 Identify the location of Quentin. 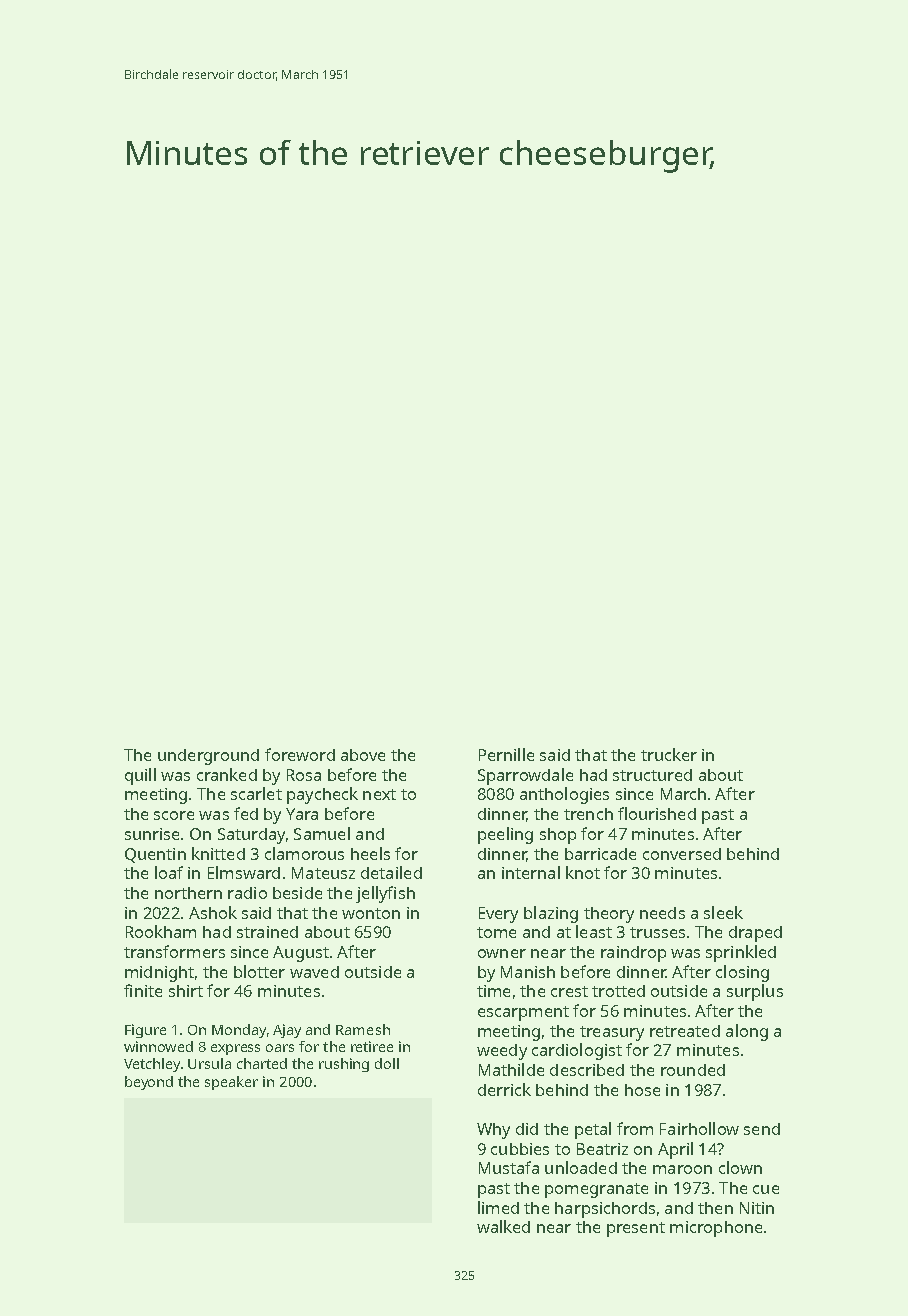
(155, 855).
